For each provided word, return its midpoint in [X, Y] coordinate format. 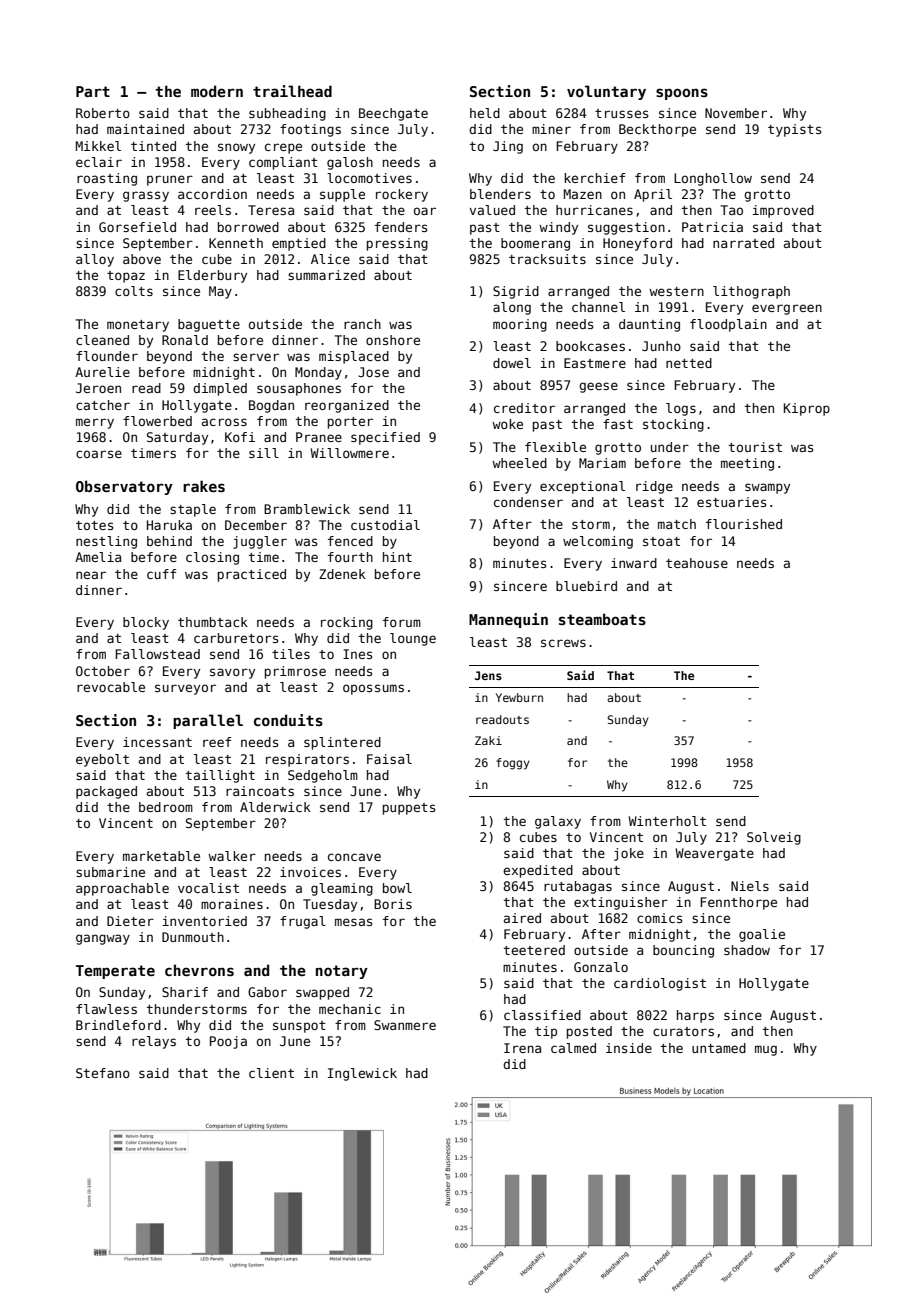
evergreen [787, 309]
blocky [146, 623]
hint [397, 557]
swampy [767, 488]
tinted [153, 146]
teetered [534, 950]
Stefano [103, 1073]
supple [342, 195]
